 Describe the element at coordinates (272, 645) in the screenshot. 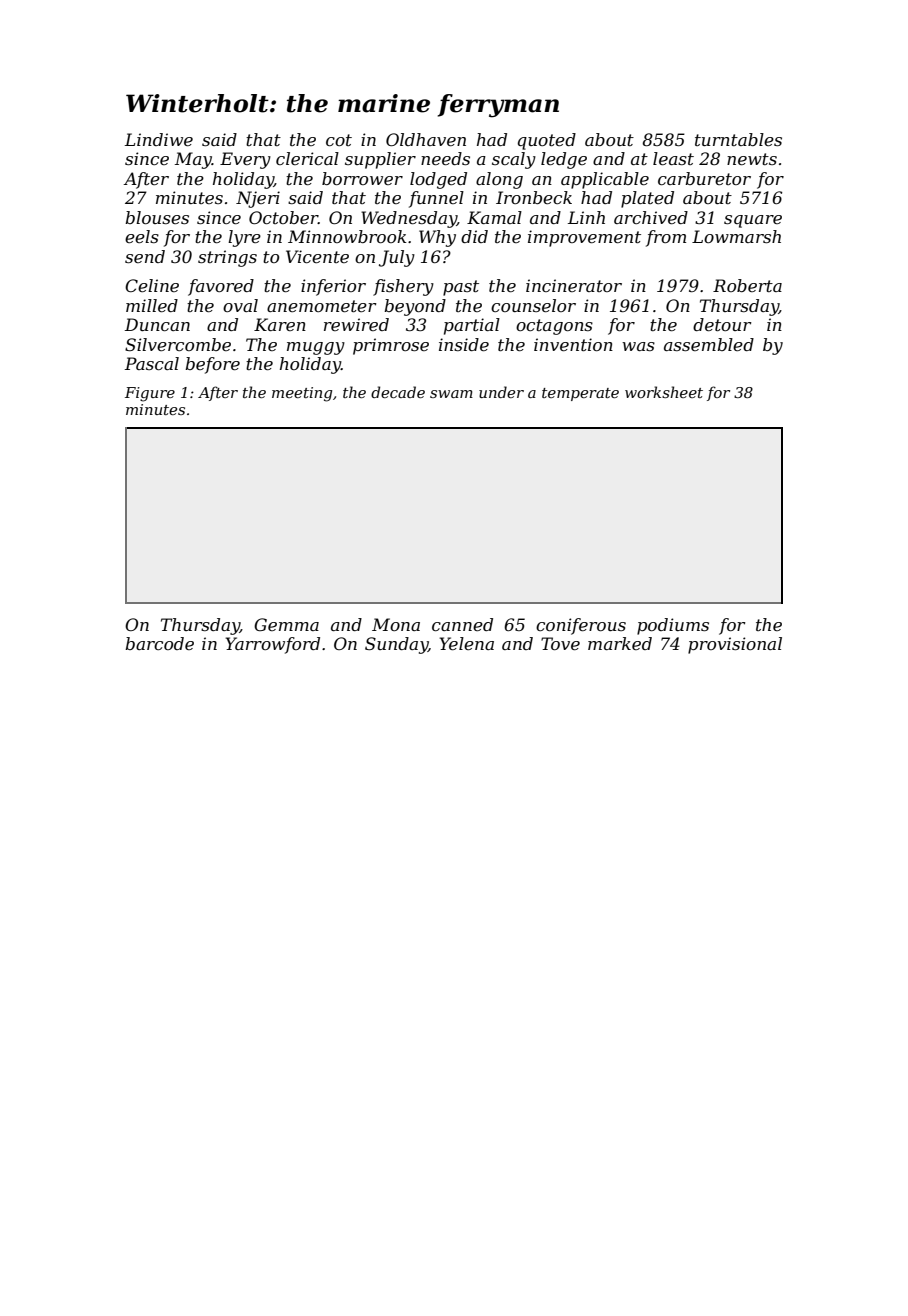

I see `Yarrowford` at that location.
